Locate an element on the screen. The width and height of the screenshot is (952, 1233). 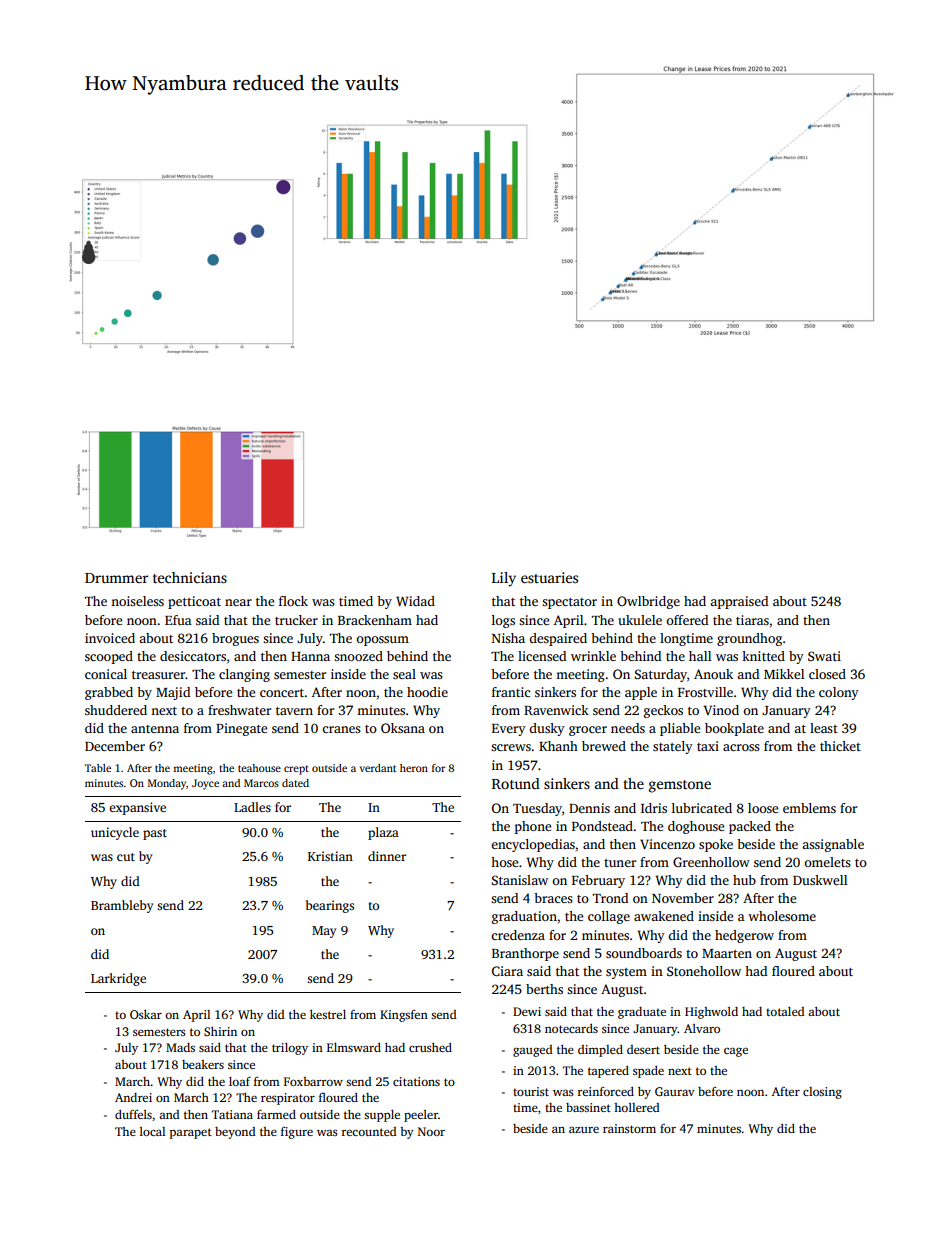
Oksana is located at coordinates (403, 728).
